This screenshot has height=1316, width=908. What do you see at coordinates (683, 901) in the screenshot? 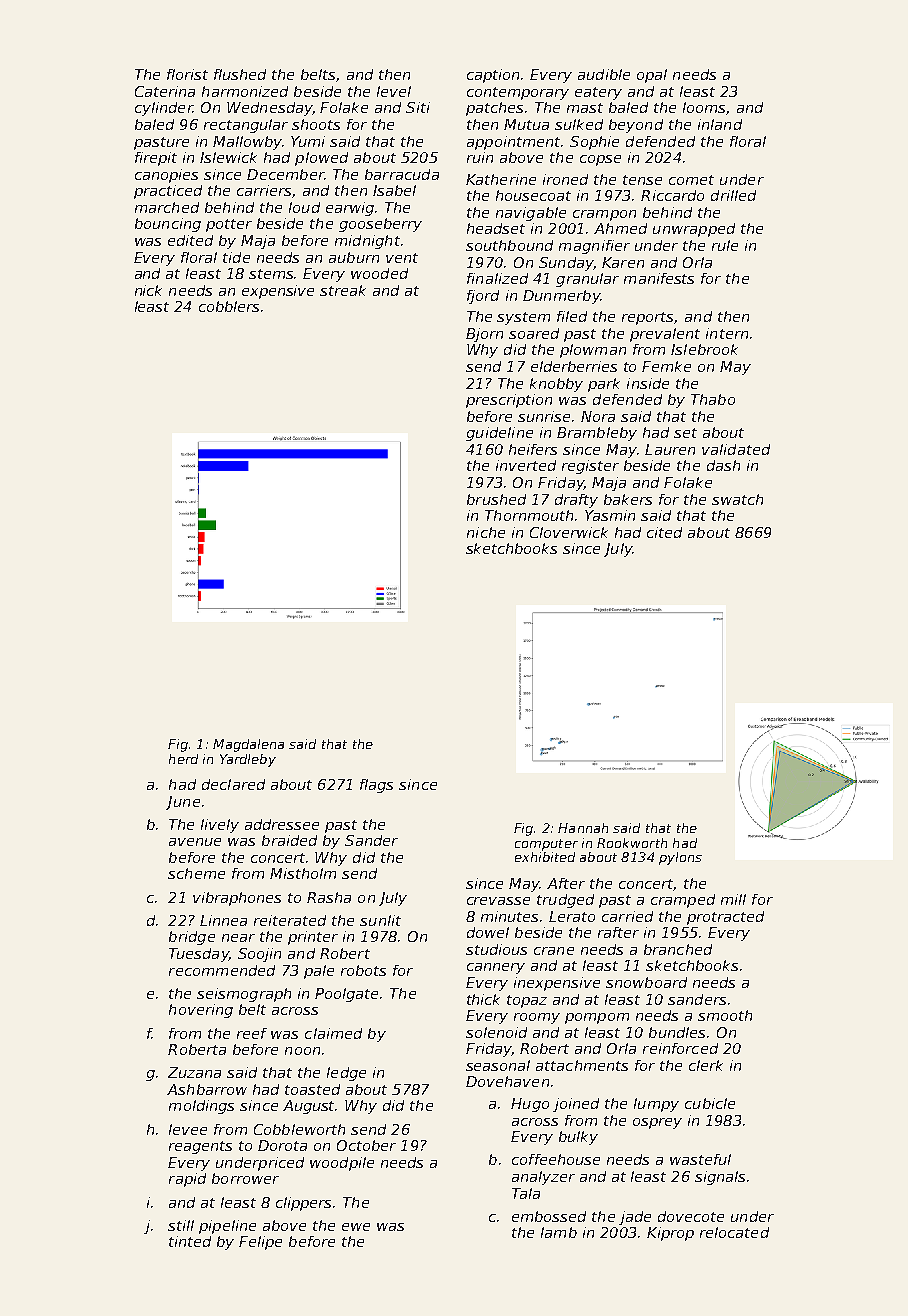
I see `cramped` at bounding box center [683, 901].
